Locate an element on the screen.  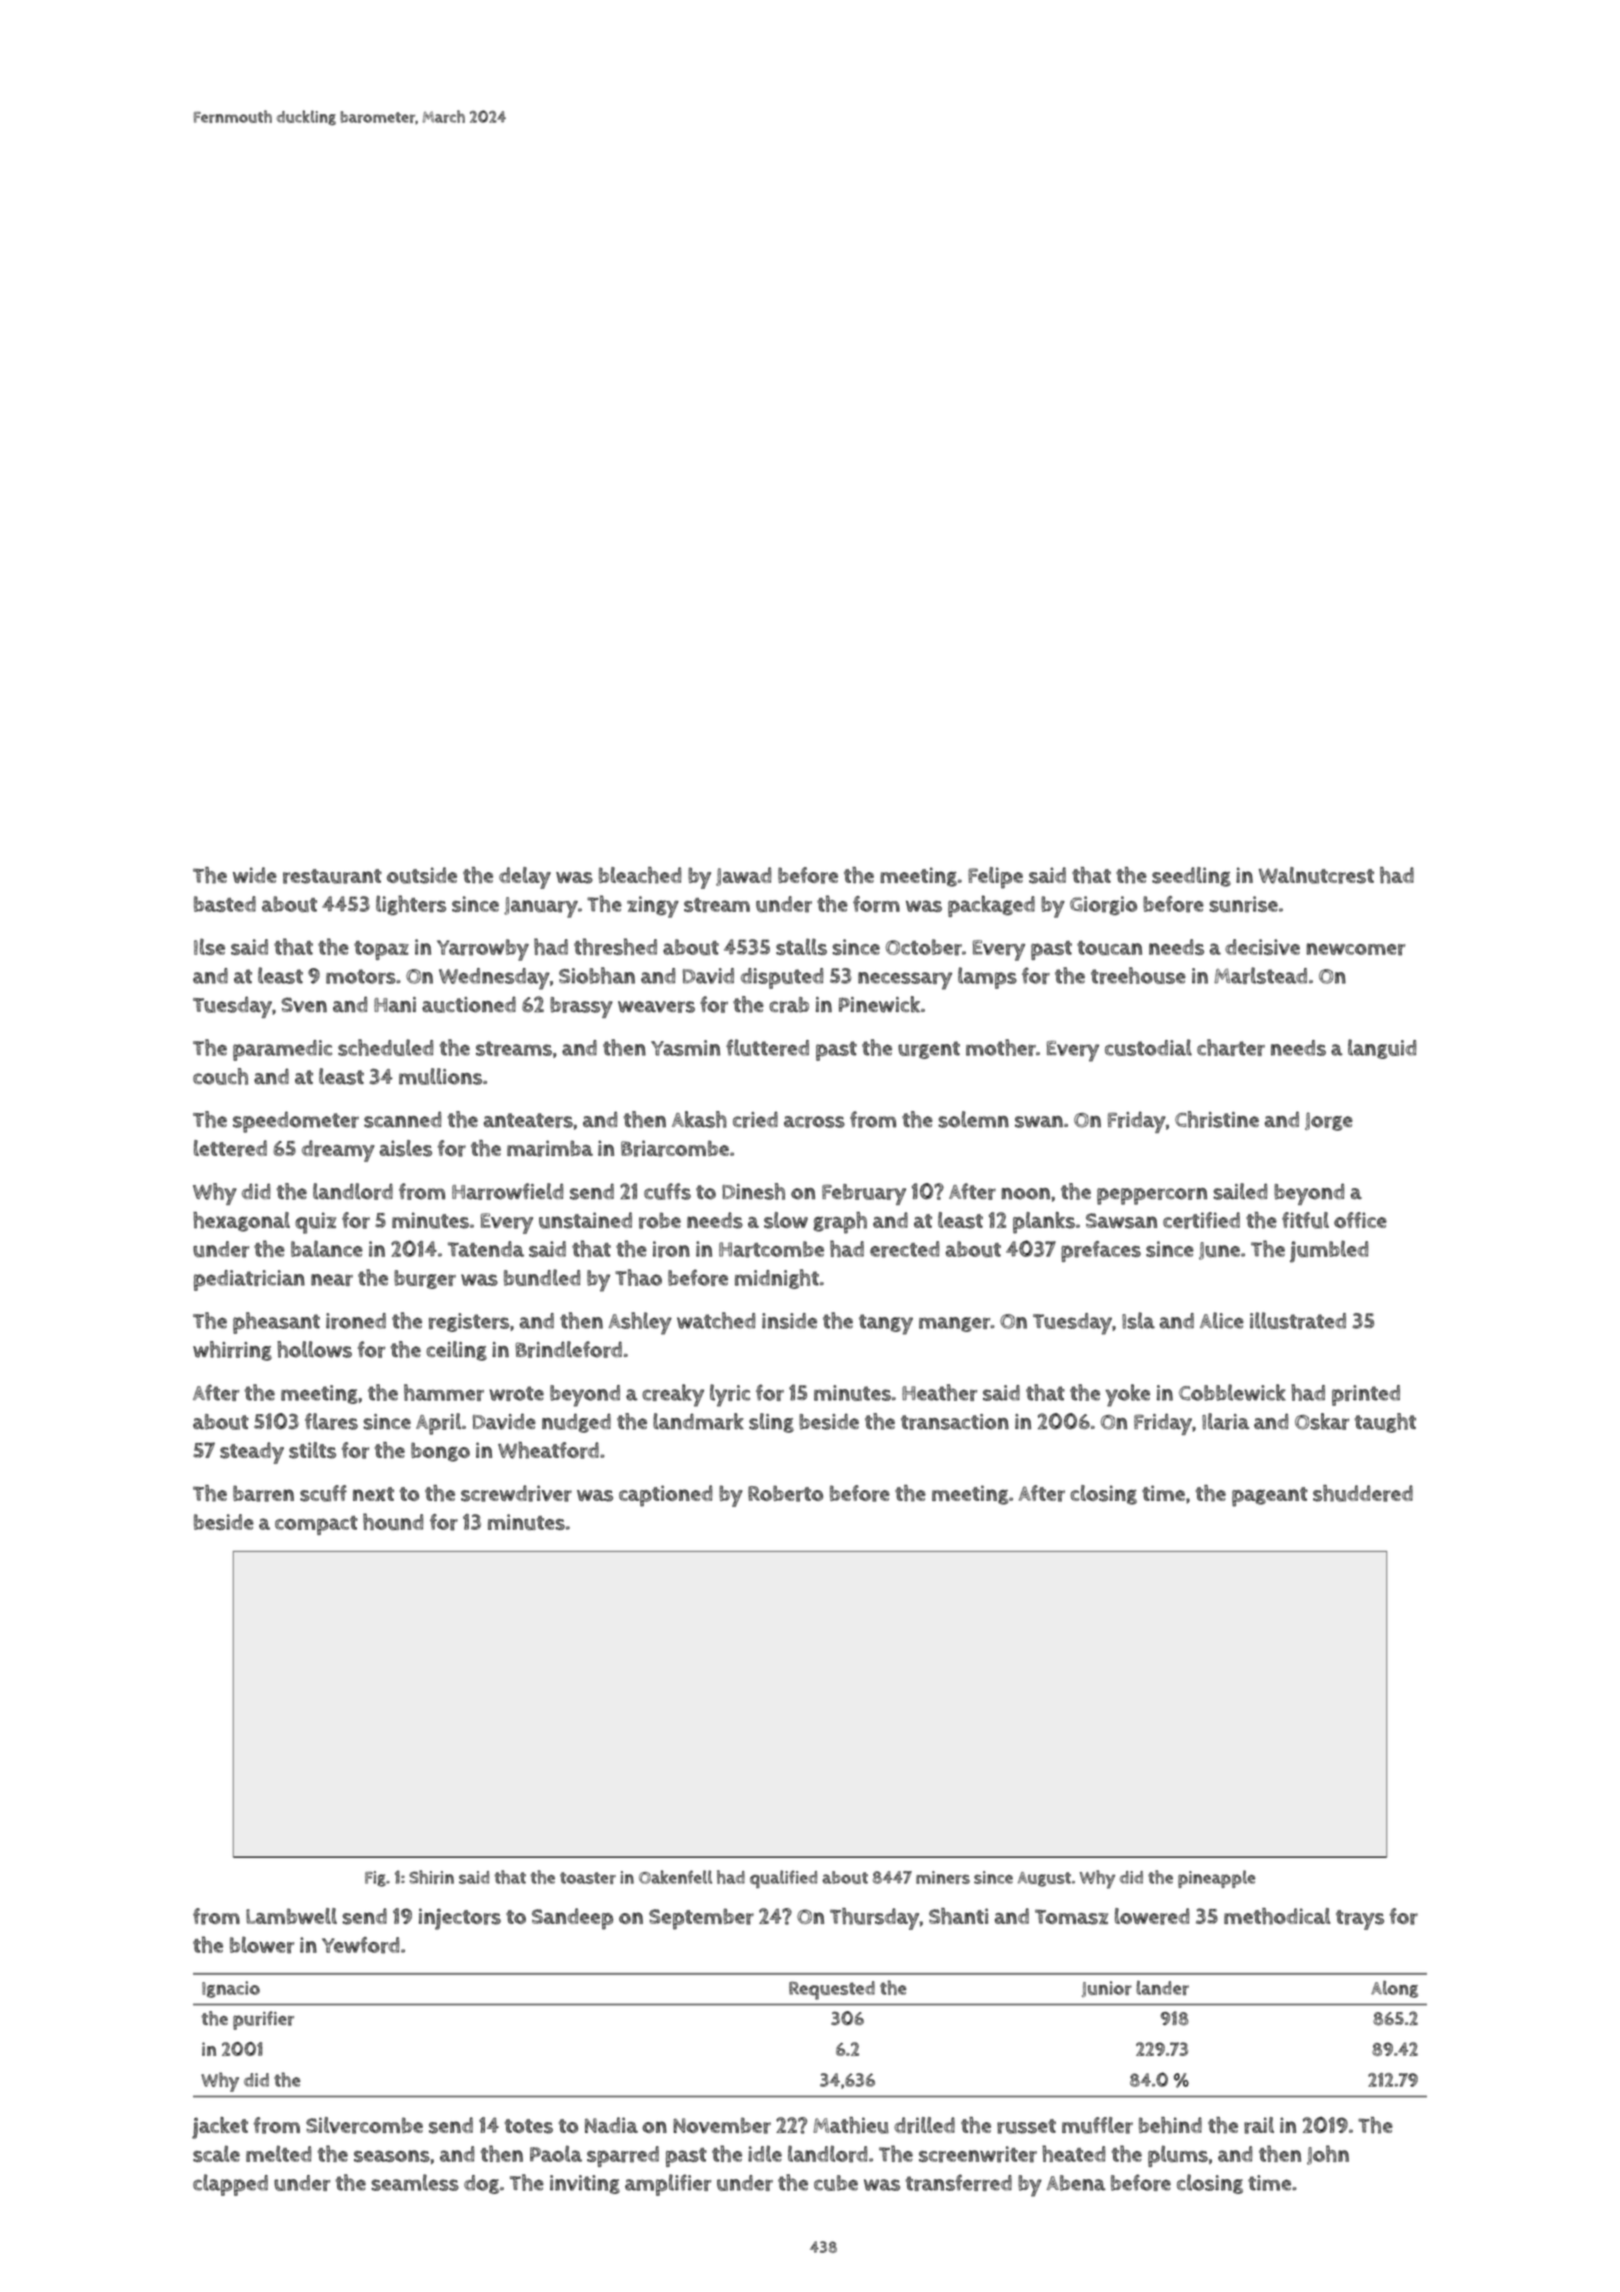
custodial is located at coordinates (1148, 1047).
